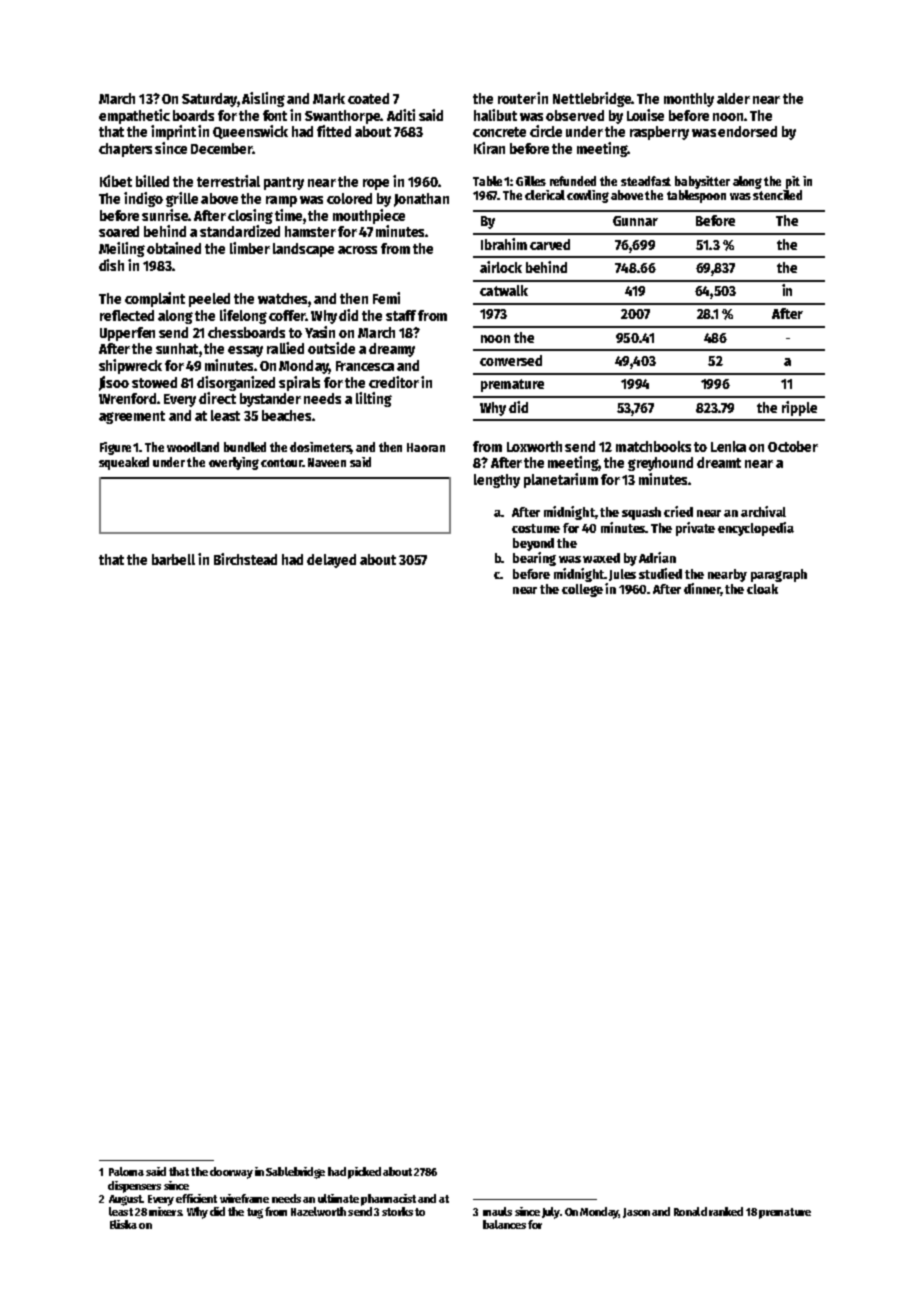 The height and width of the page is (1308, 924). Describe the element at coordinates (504, 290) in the page. I see `catwalk` at that location.
